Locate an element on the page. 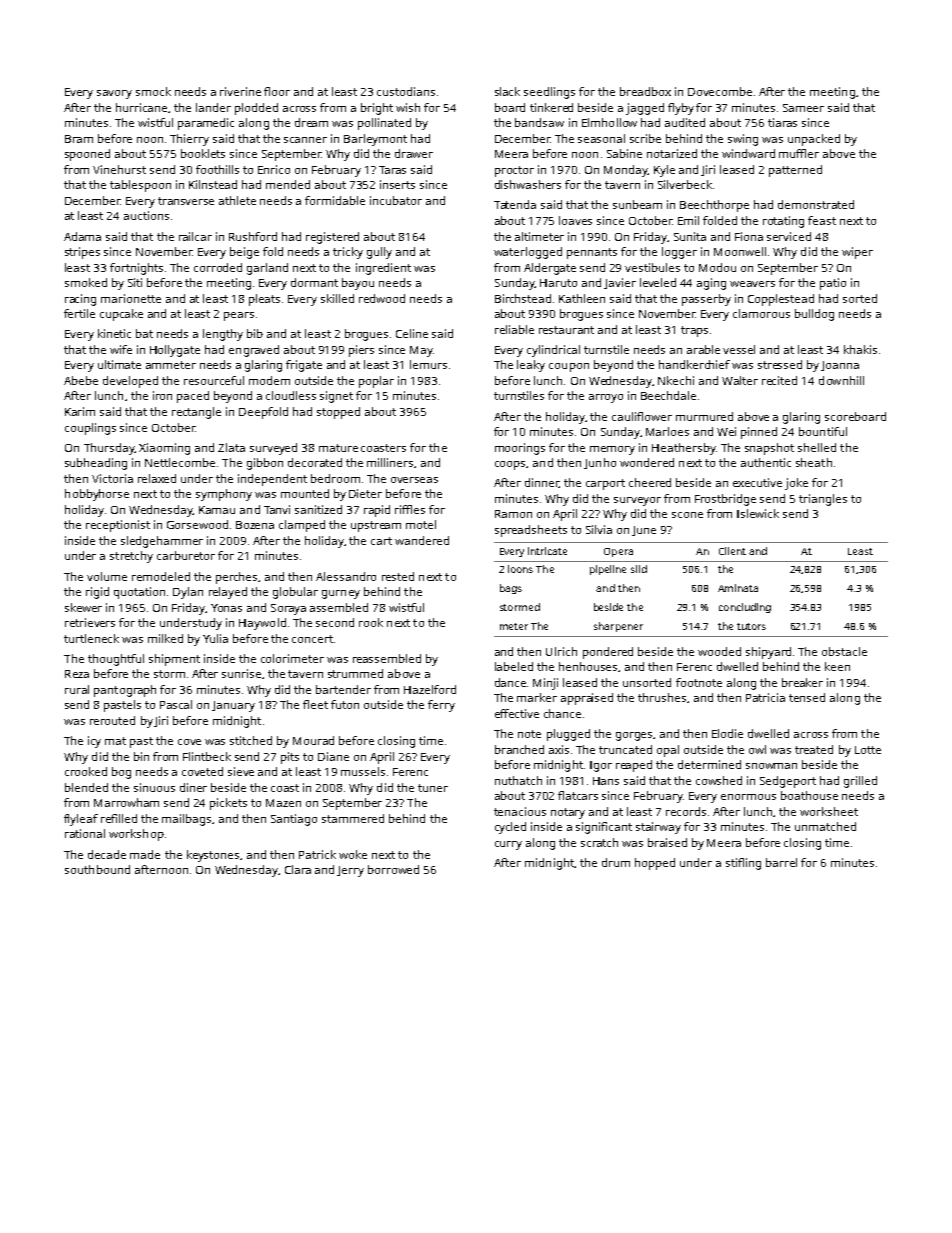 The image size is (952, 1233). Dovecombe is located at coordinates (720, 91).
